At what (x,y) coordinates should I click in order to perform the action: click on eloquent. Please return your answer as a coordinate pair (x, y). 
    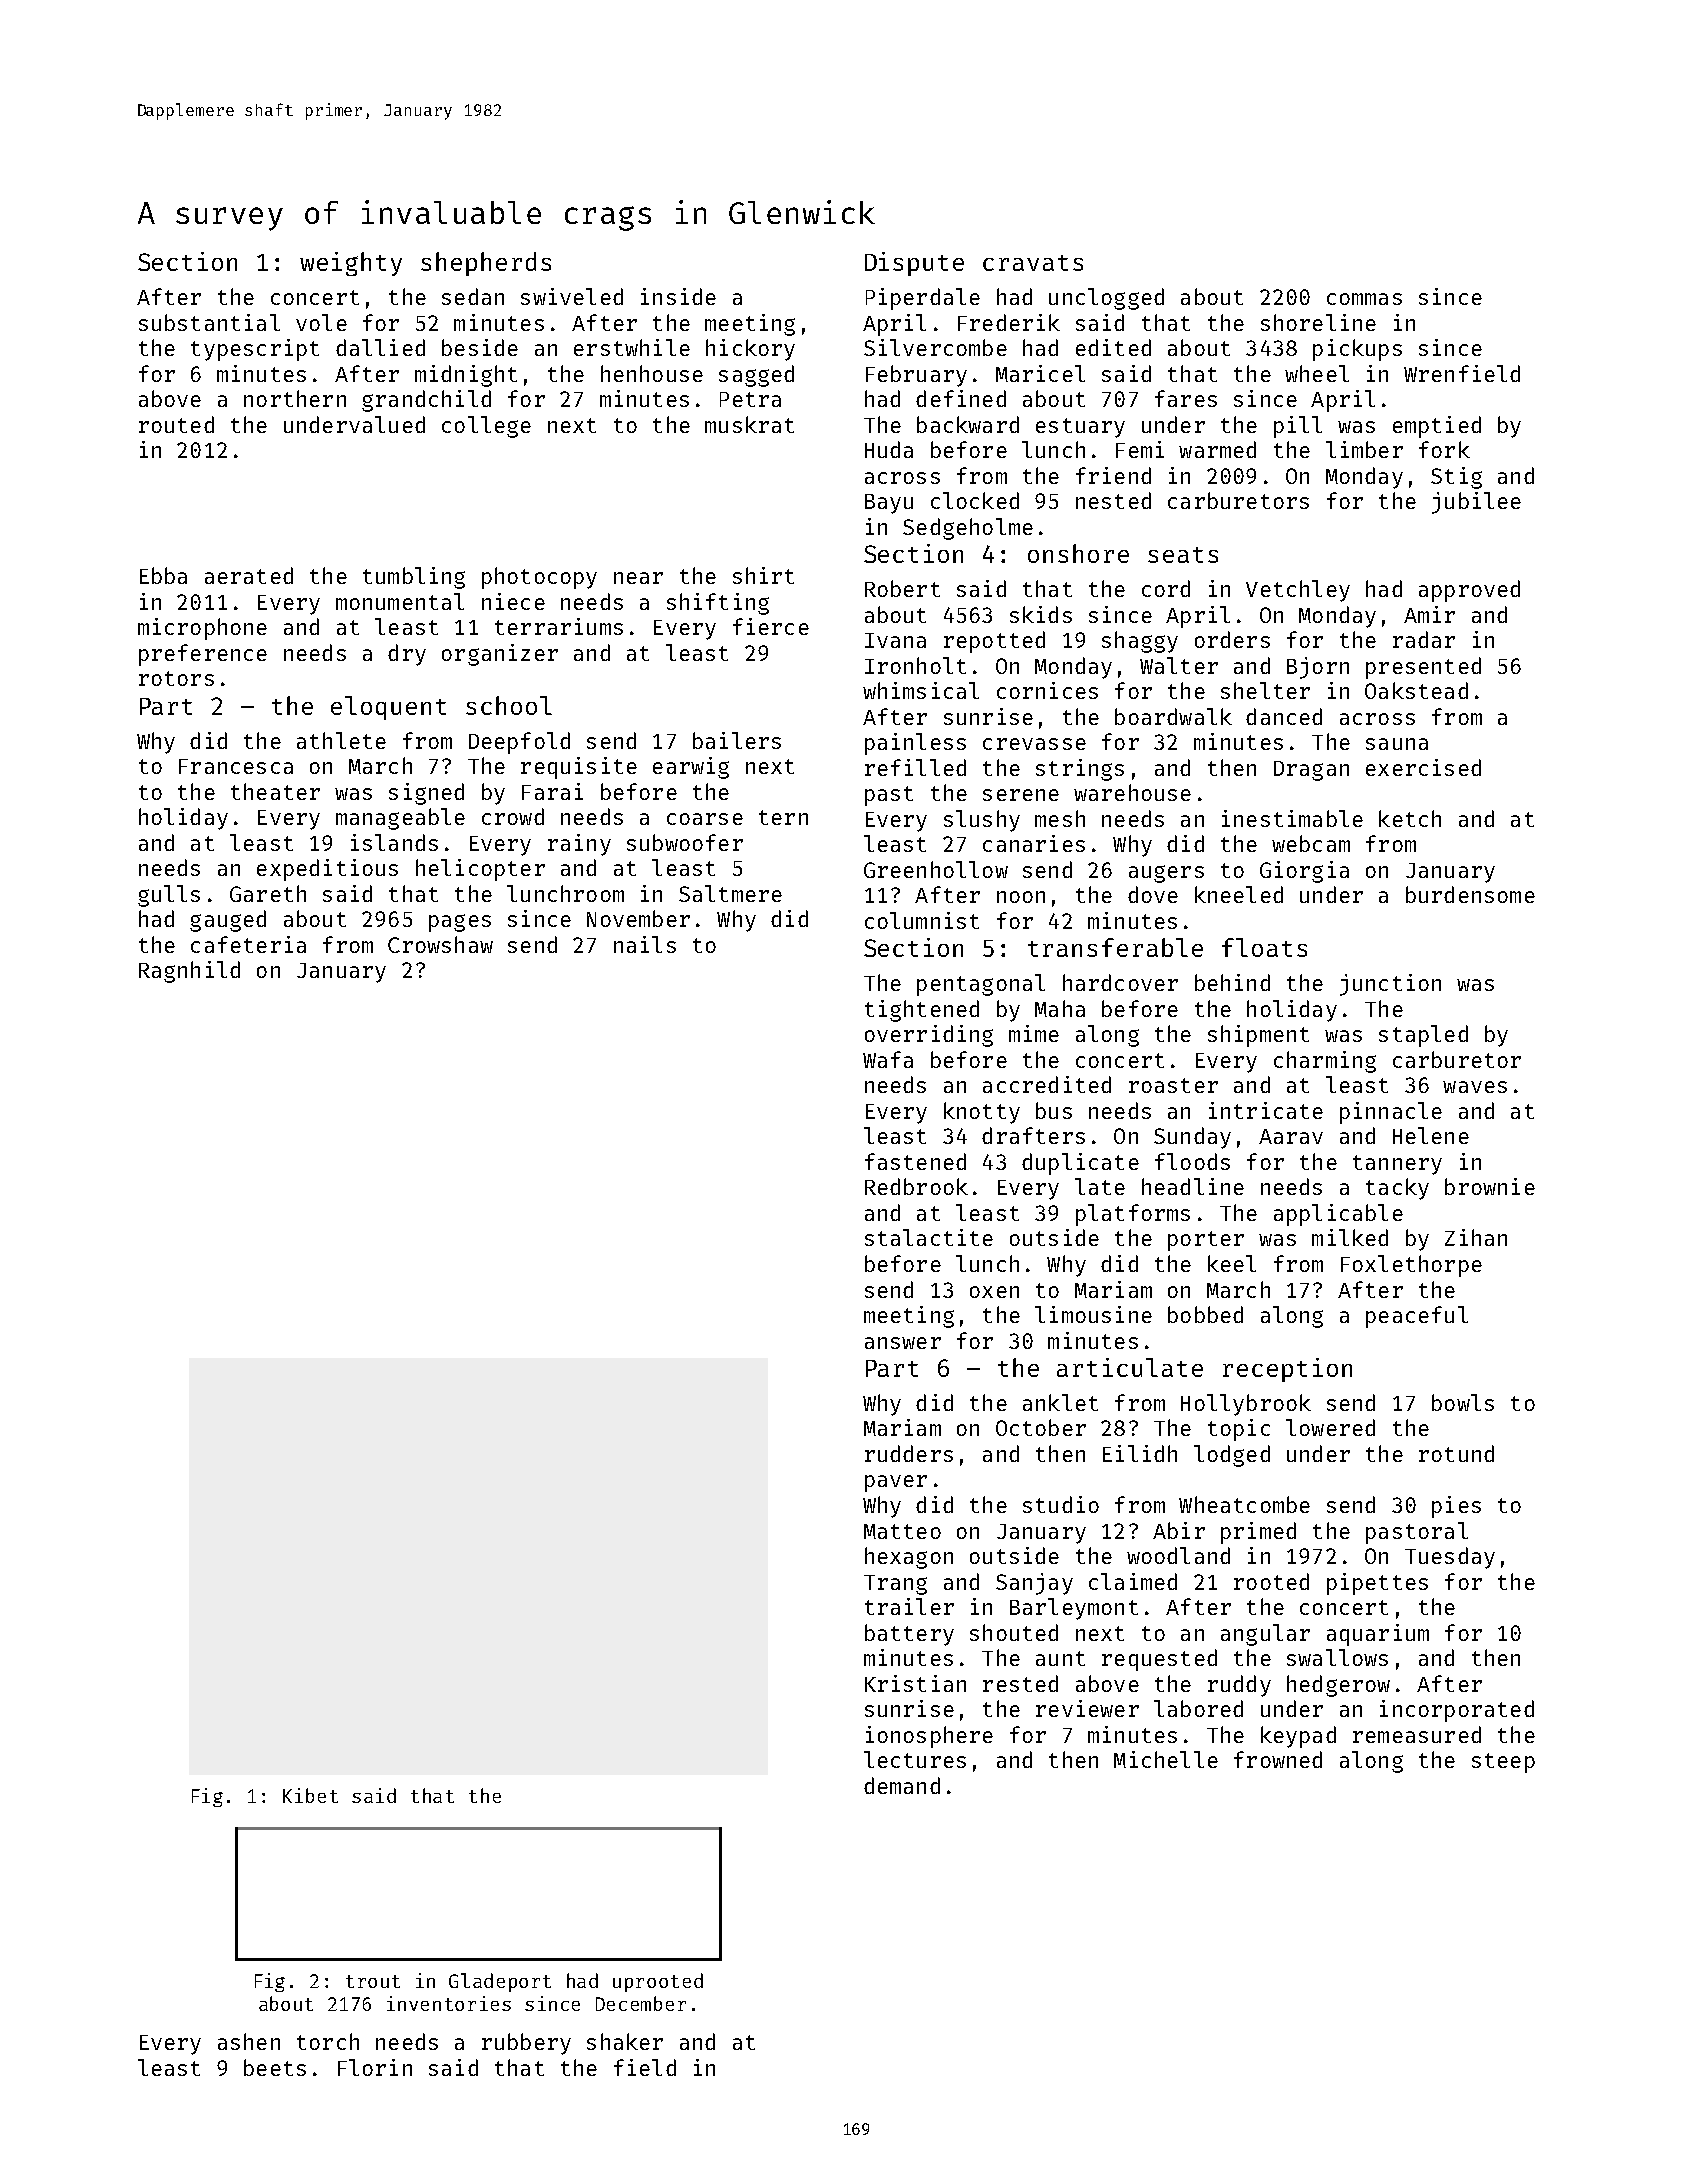
    Looking at the image, I should click on (388, 708).
